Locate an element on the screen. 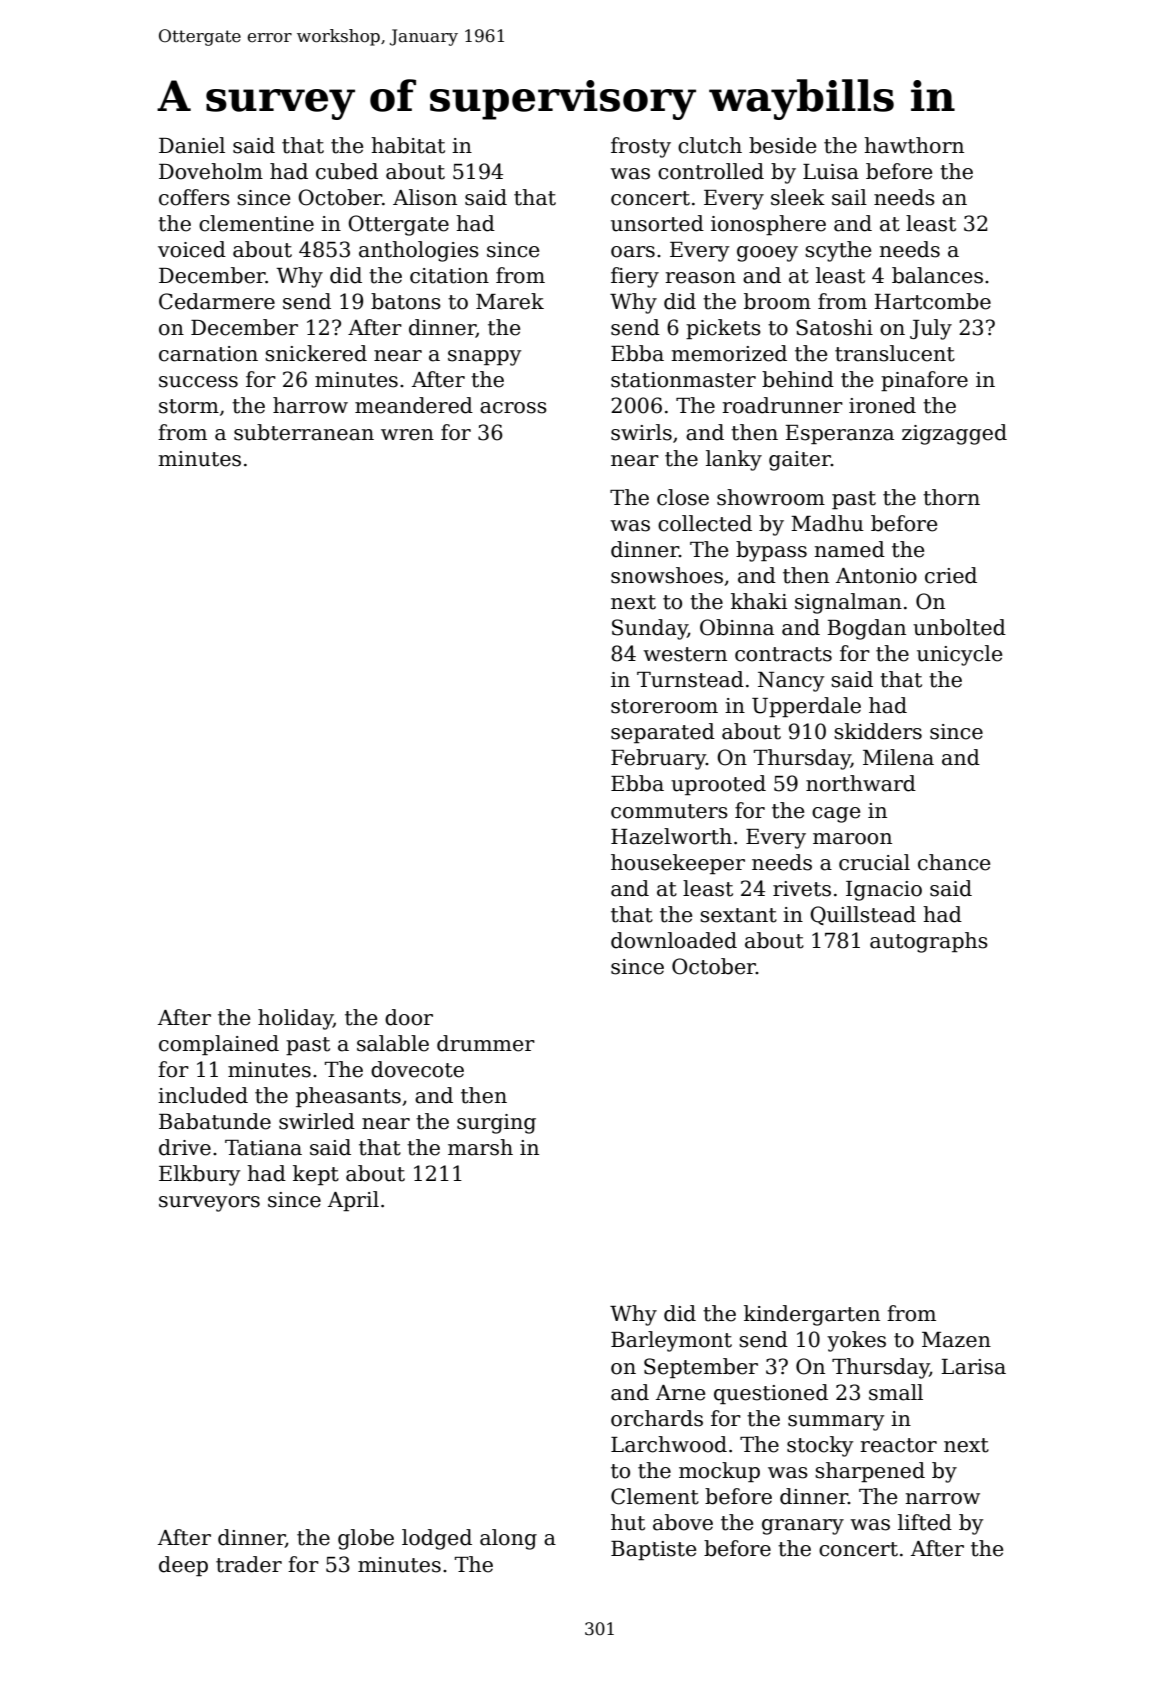 This screenshot has height=1691, width=1168. Elkbury is located at coordinates (199, 1175).
